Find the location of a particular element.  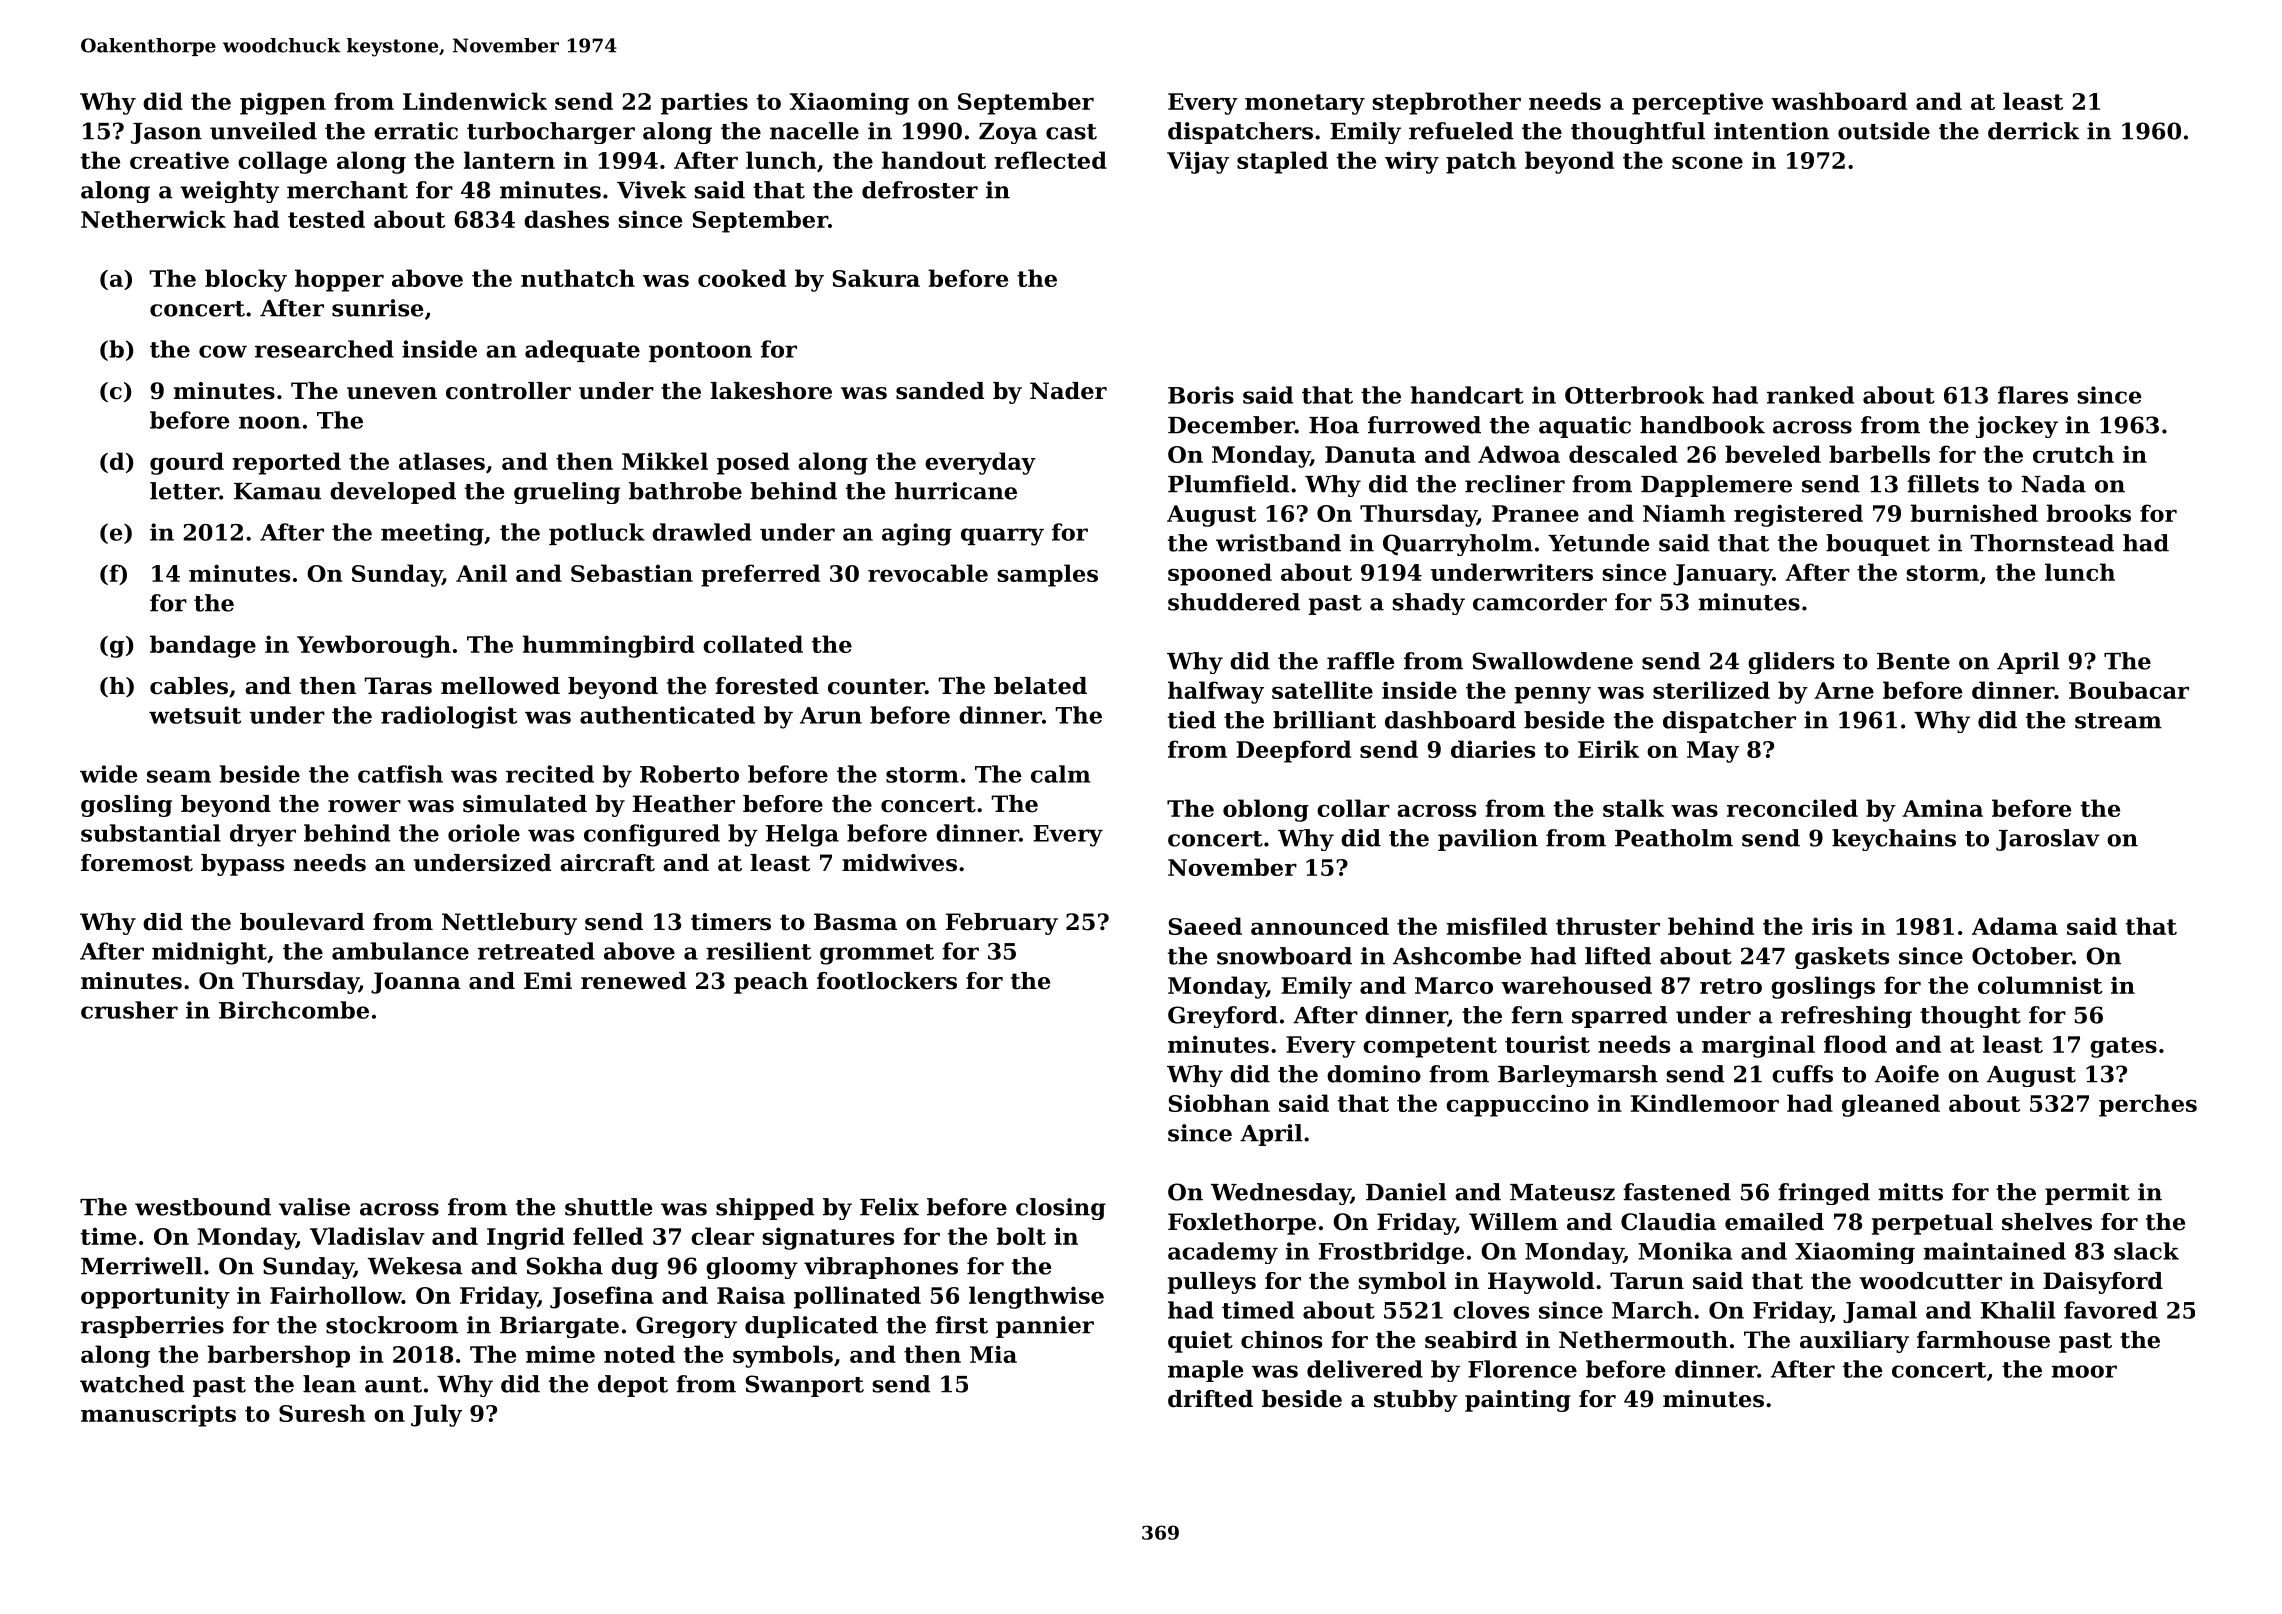

columnist is located at coordinates (2040, 985).
